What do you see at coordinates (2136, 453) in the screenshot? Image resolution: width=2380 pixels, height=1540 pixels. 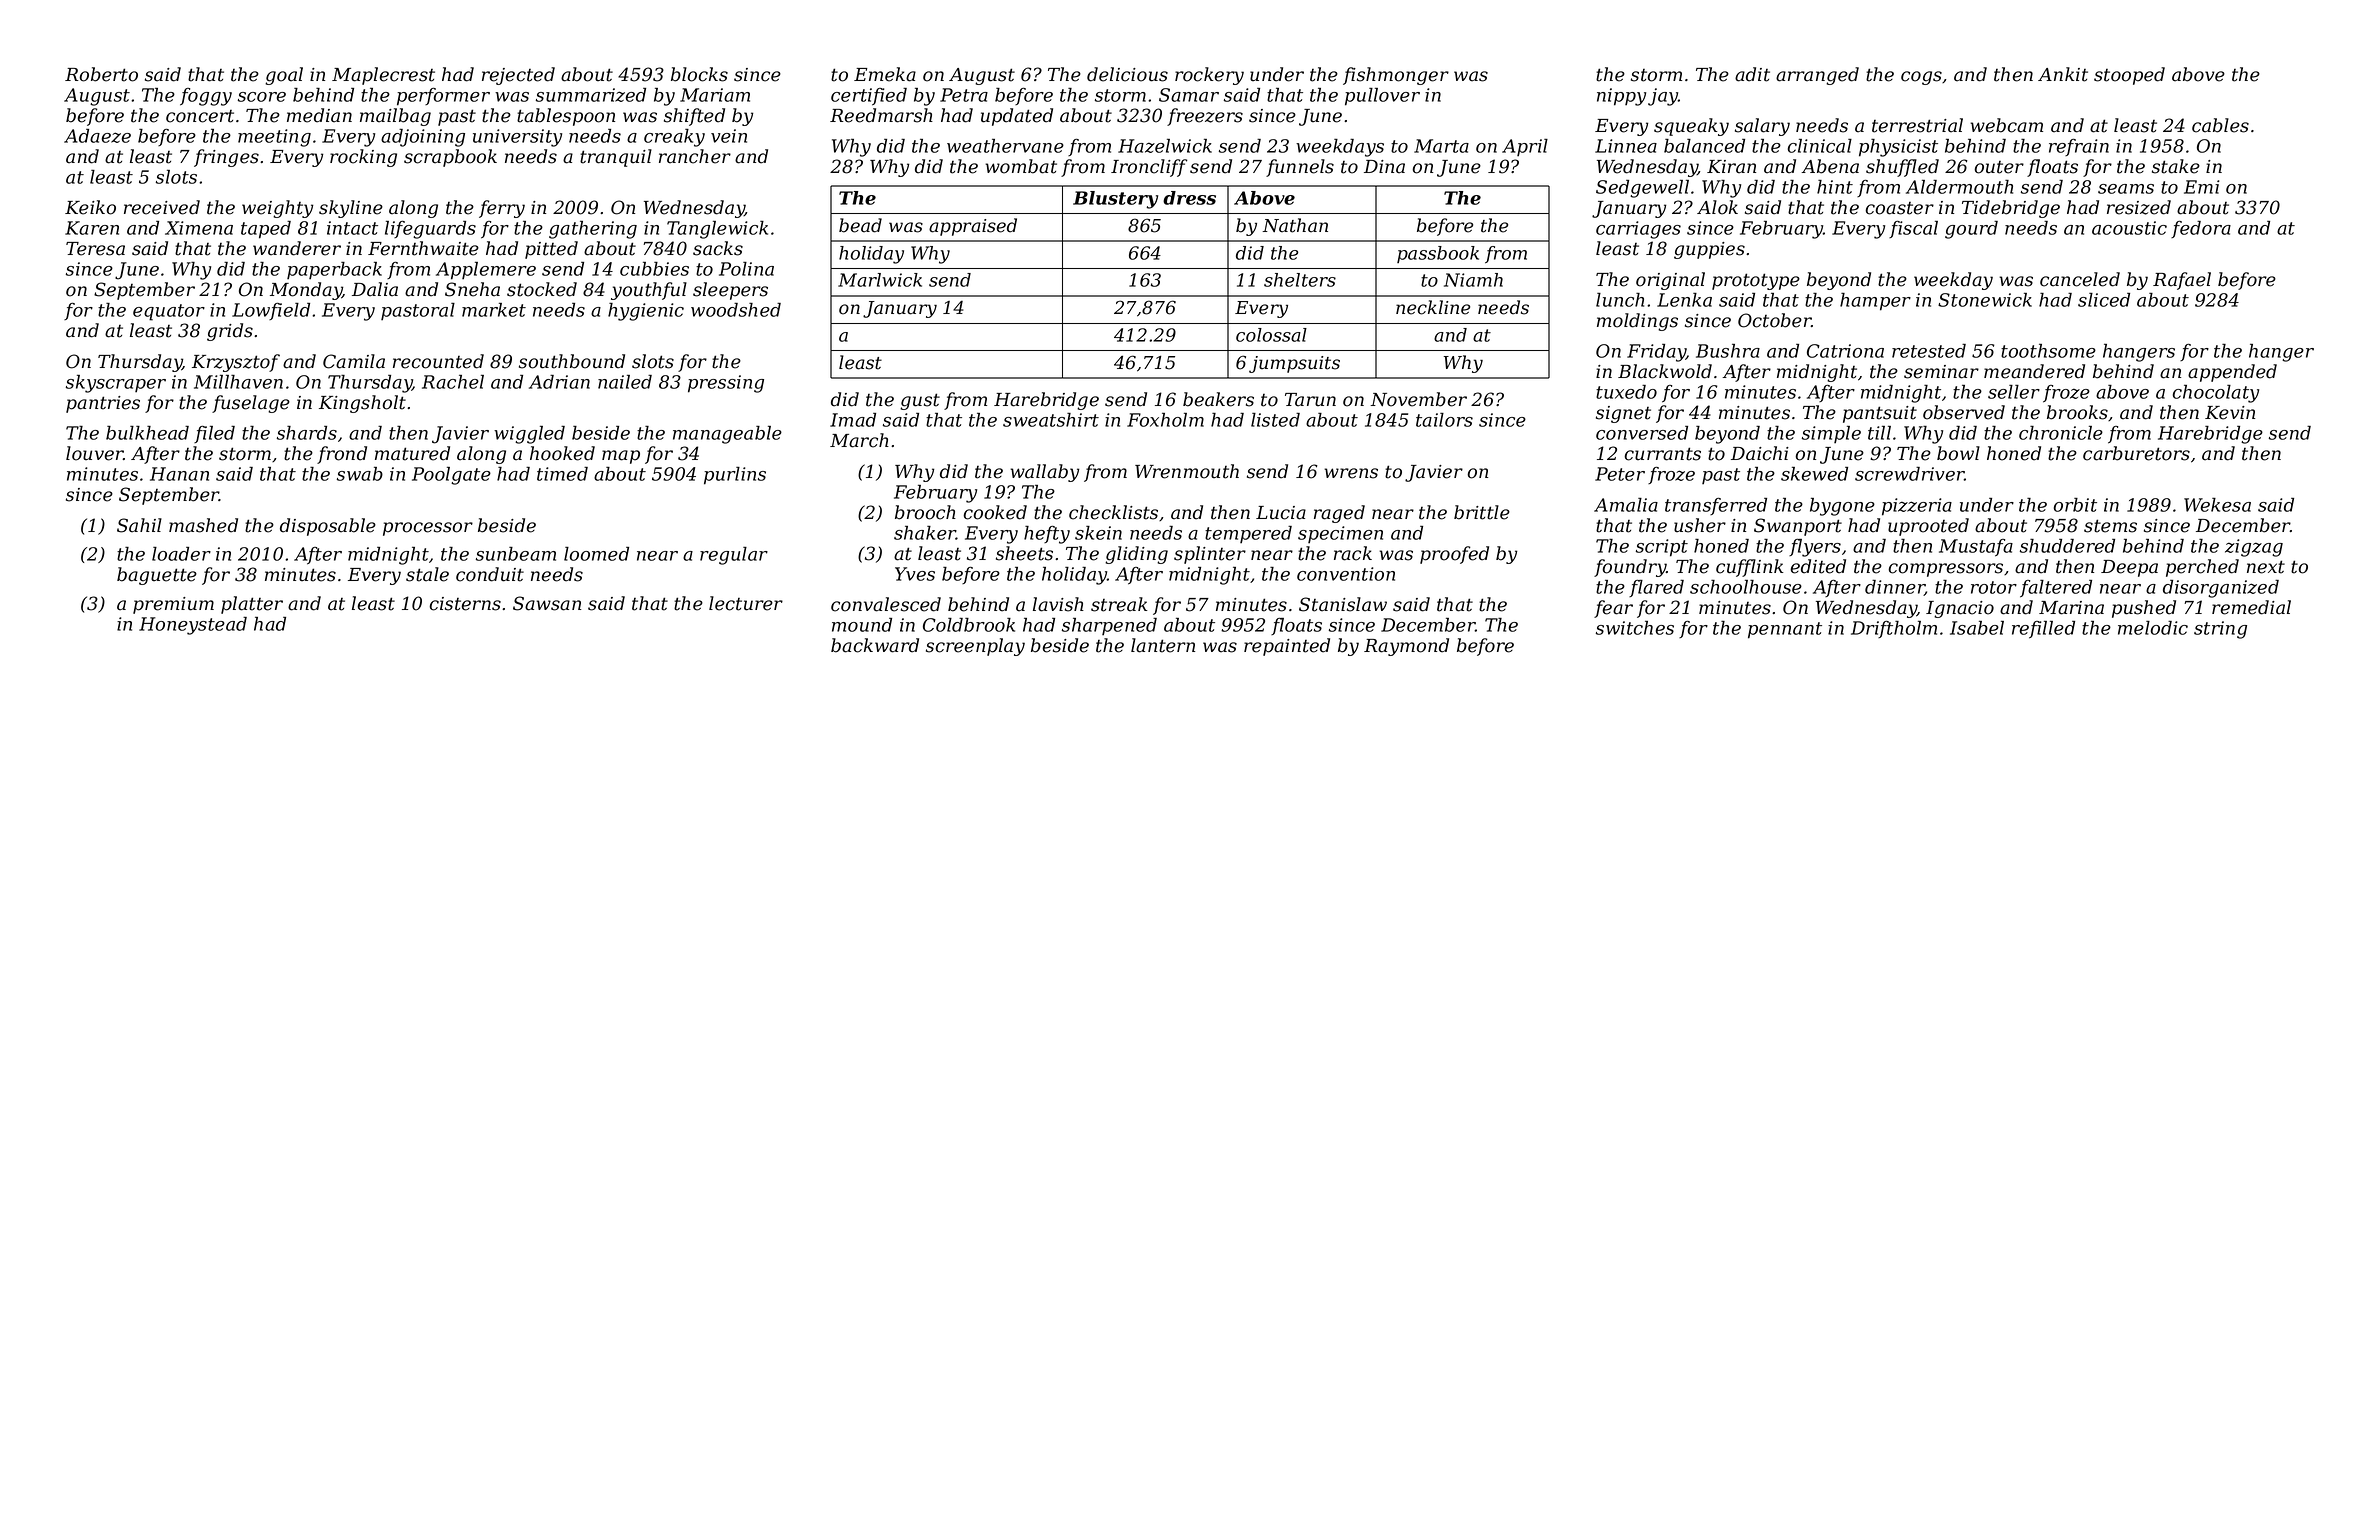 I see `carburetors` at bounding box center [2136, 453].
